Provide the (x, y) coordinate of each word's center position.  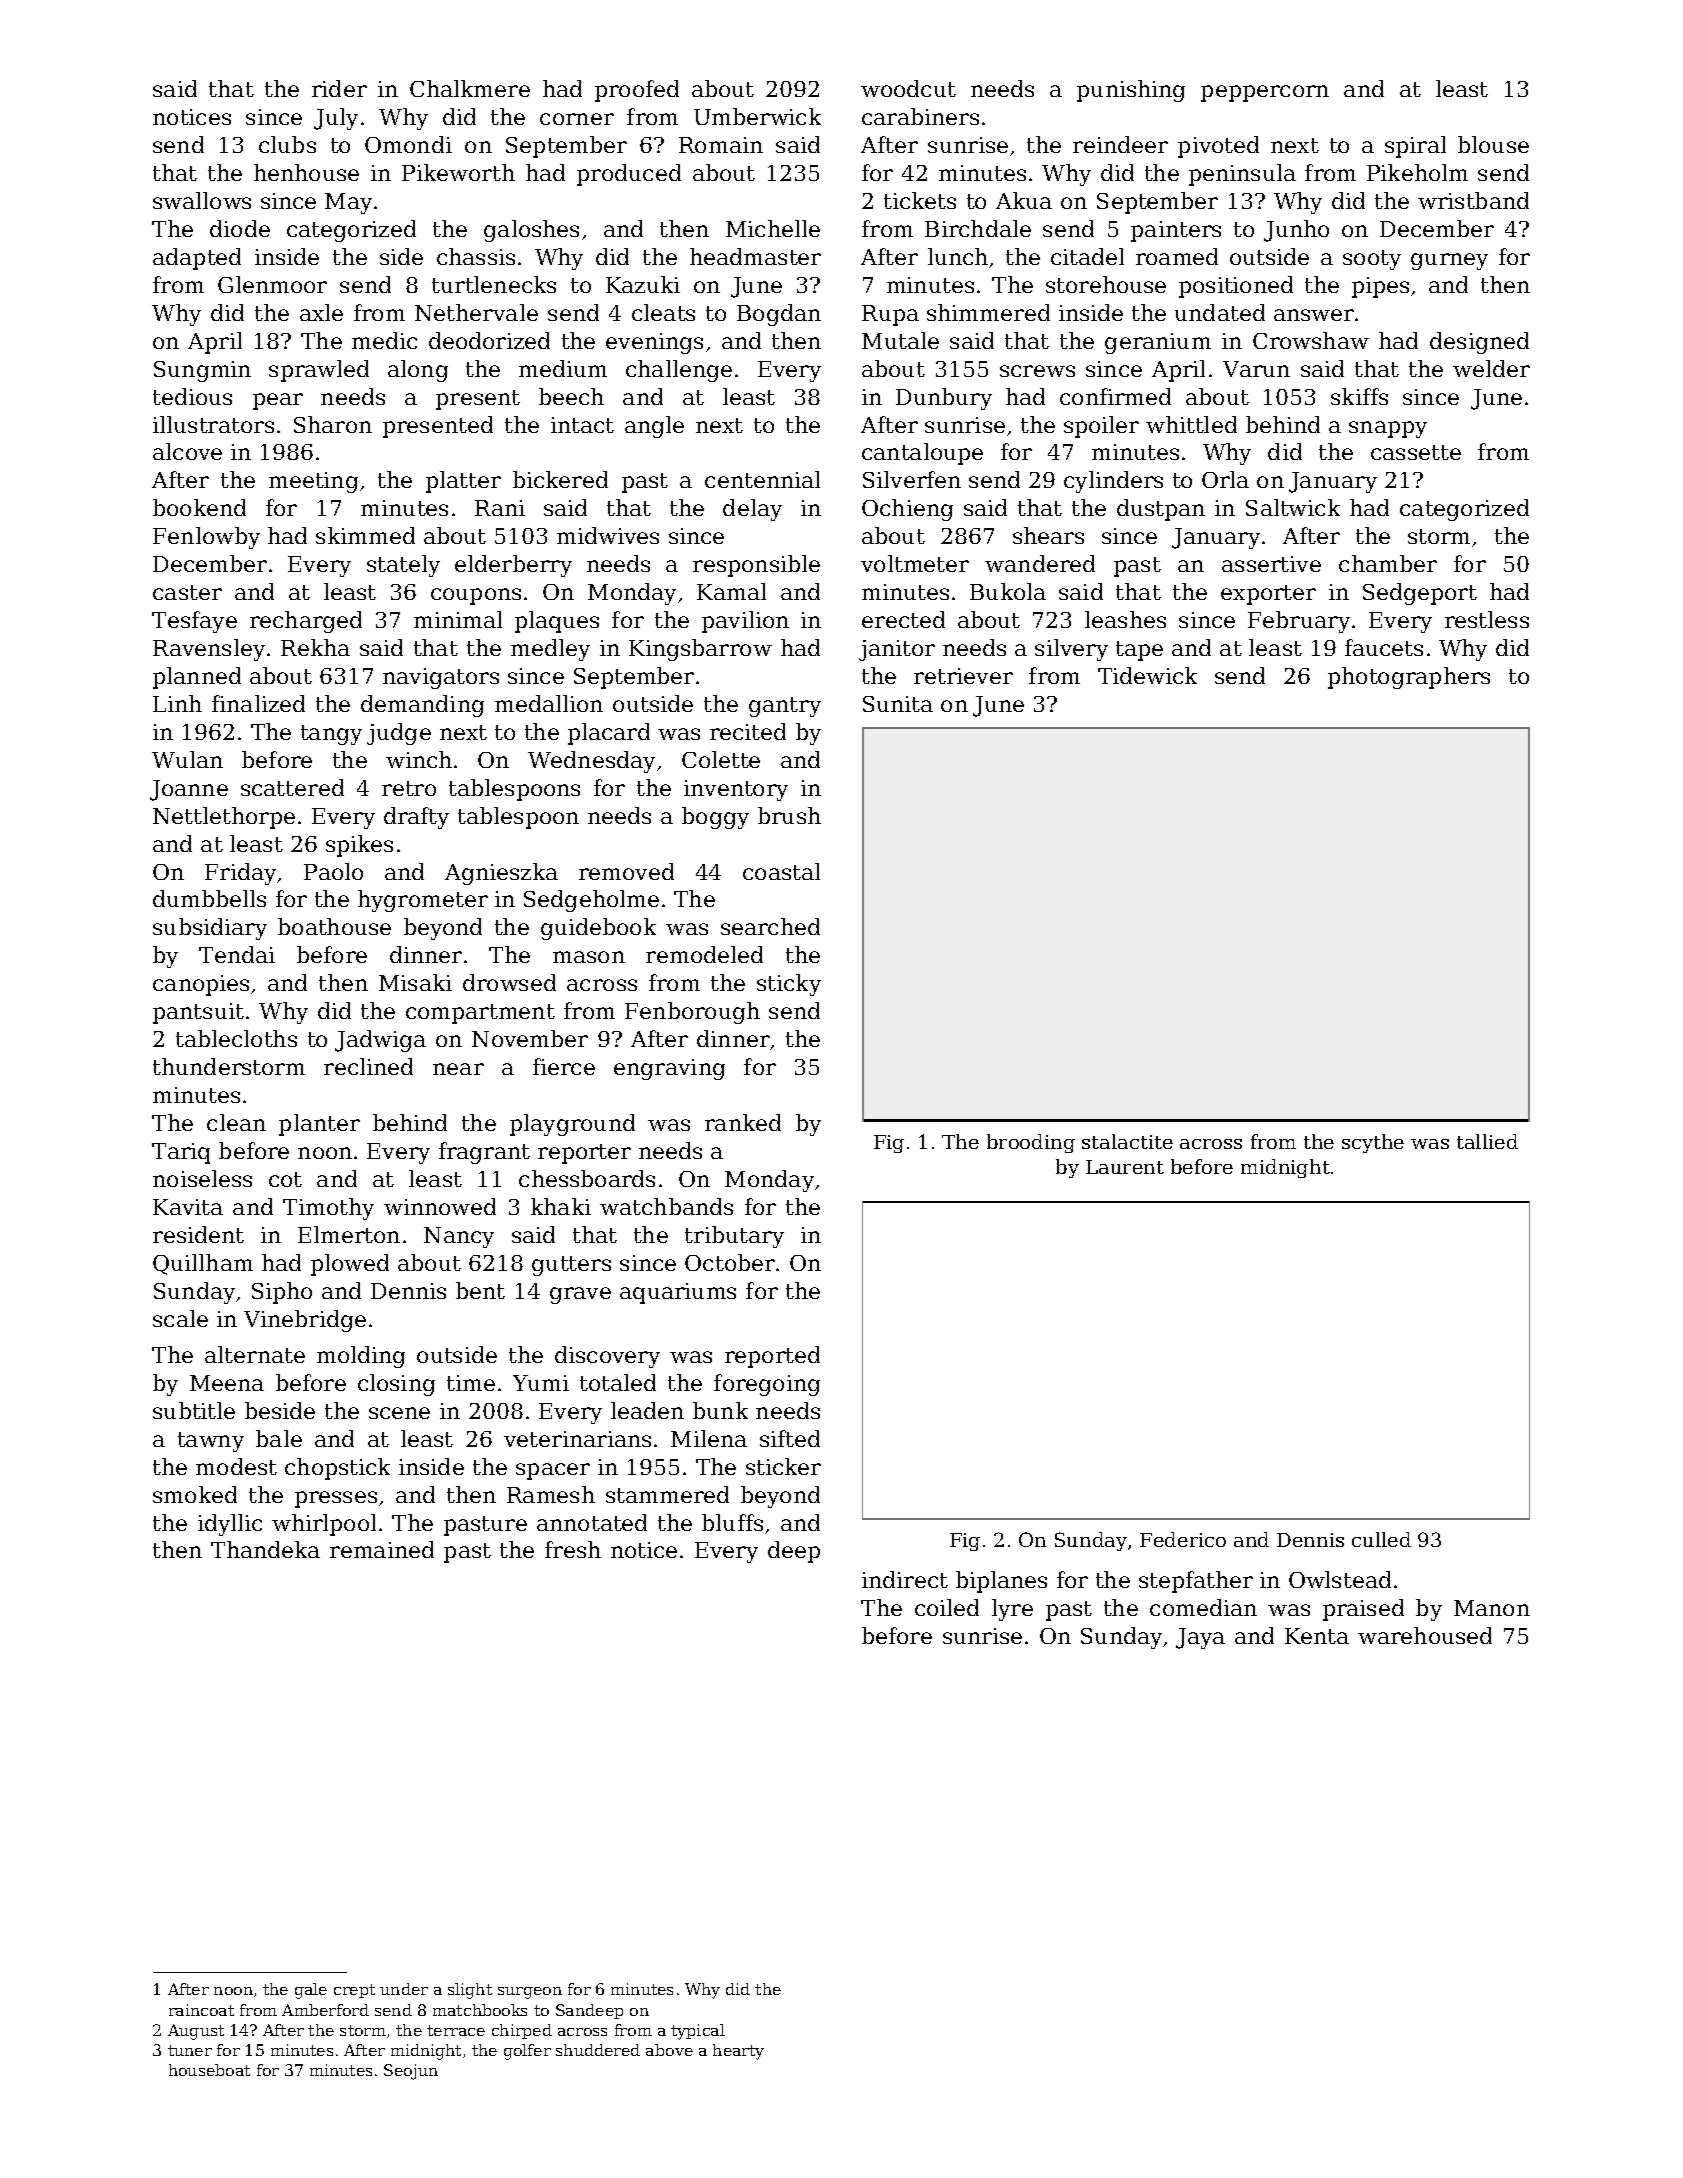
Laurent (1125, 1167)
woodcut (908, 88)
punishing (1131, 91)
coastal (781, 871)
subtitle (194, 1410)
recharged (306, 622)
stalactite (1127, 1141)
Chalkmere (470, 88)
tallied (1487, 1141)
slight (470, 1991)
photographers (1409, 678)
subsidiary (210, 929)
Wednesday (591, 762)
